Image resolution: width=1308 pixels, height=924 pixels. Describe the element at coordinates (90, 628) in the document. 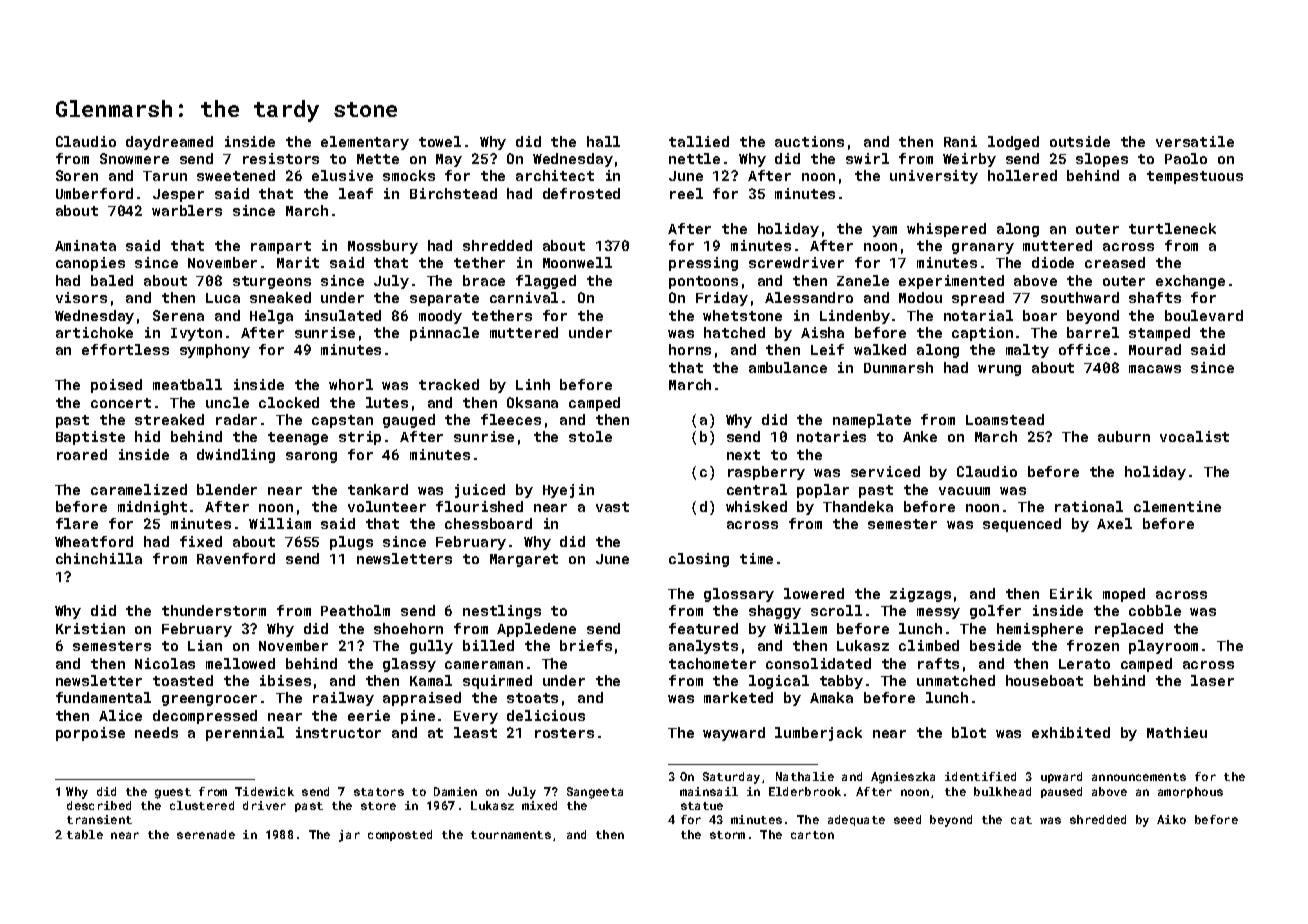

I see `Kristian` at that location.
